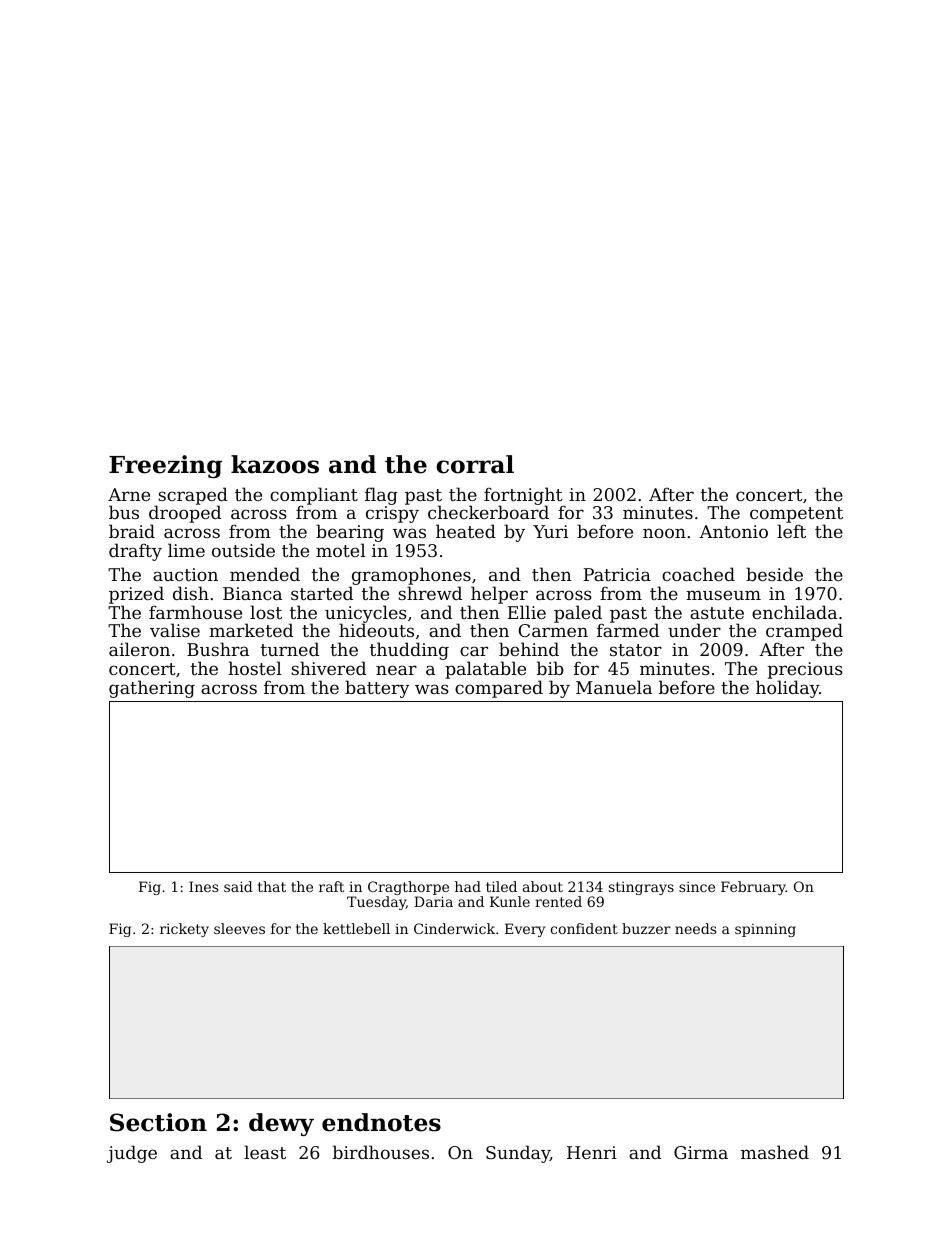 This page has width=952, height=1233. I want to click on cramped, so click(804, 632).
